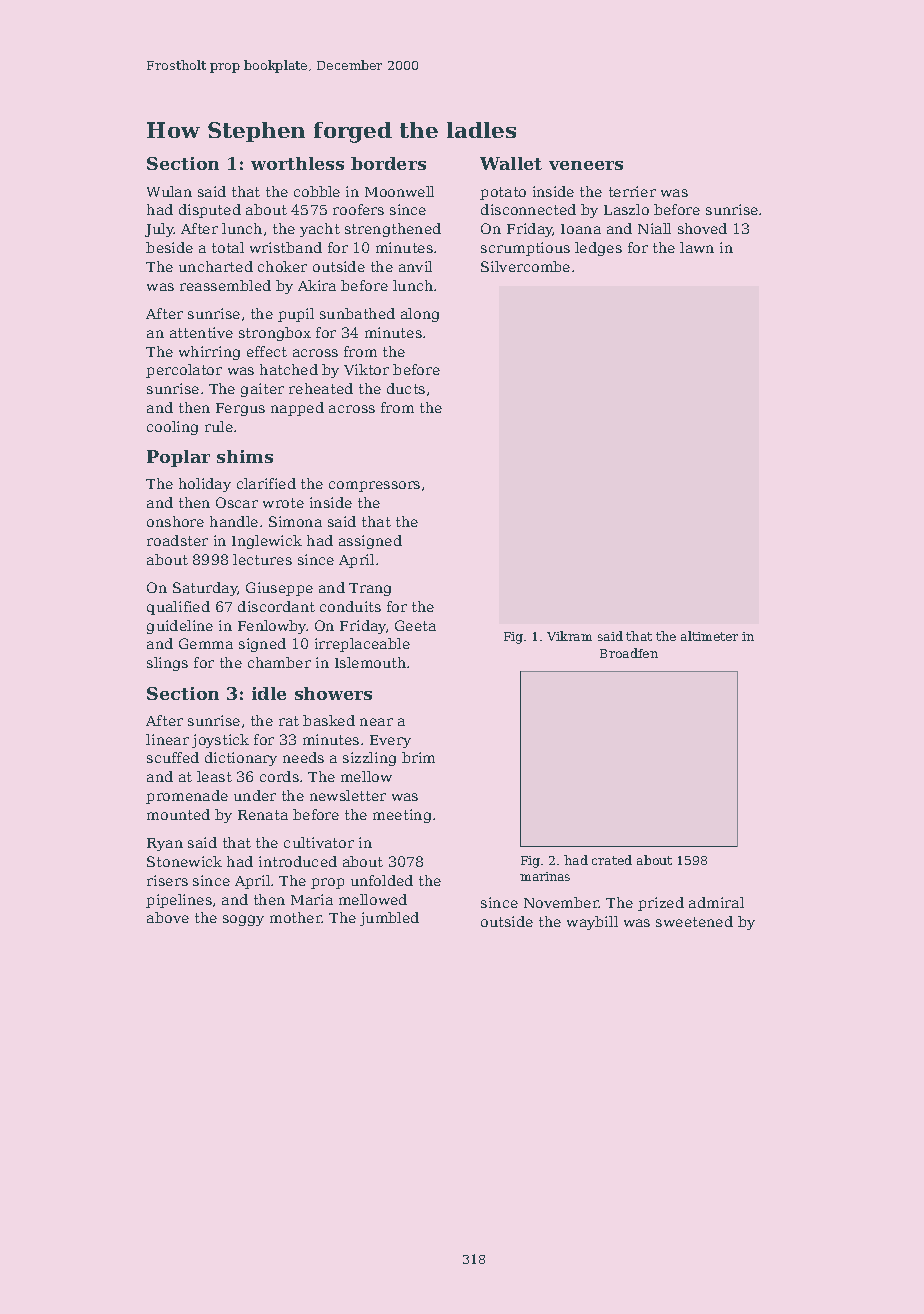 The width and height of the screenshot is (924, 1314). Describe the element at coordinates (629, 653) in the screenshot. I see `Broadfen` at that location.
